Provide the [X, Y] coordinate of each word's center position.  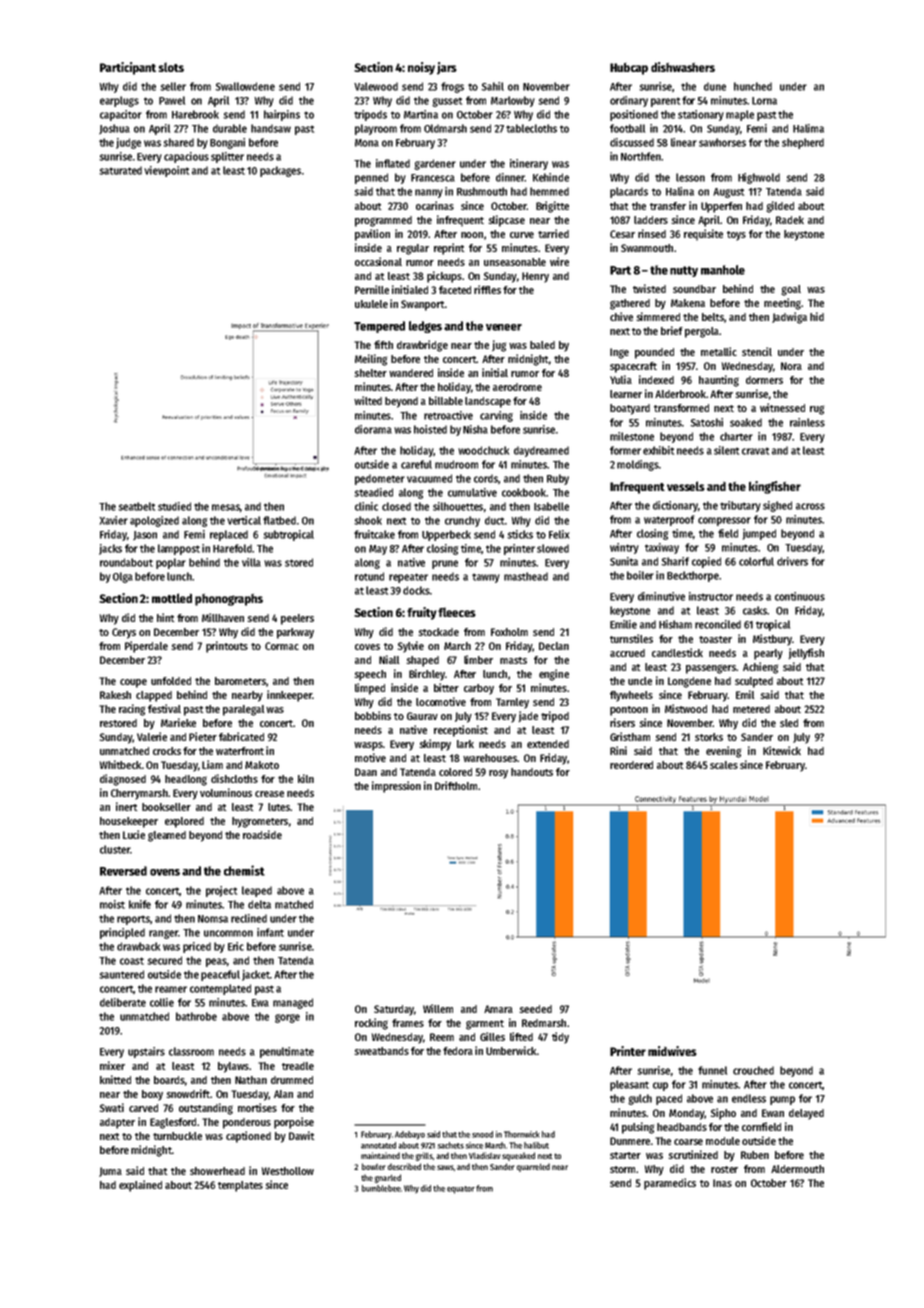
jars [447, 68]
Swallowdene [245, 86]
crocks [167, 751]
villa [251, 562]
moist [112, 904]
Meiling [371, 360]
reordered [631, 765]
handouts [532, 772]
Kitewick [782, 750]
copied [706, 562]
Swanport [422, 305]
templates [240, 1186]
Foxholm [509, 632]
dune [715, 86]
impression [396, 787]
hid [817, 316]
